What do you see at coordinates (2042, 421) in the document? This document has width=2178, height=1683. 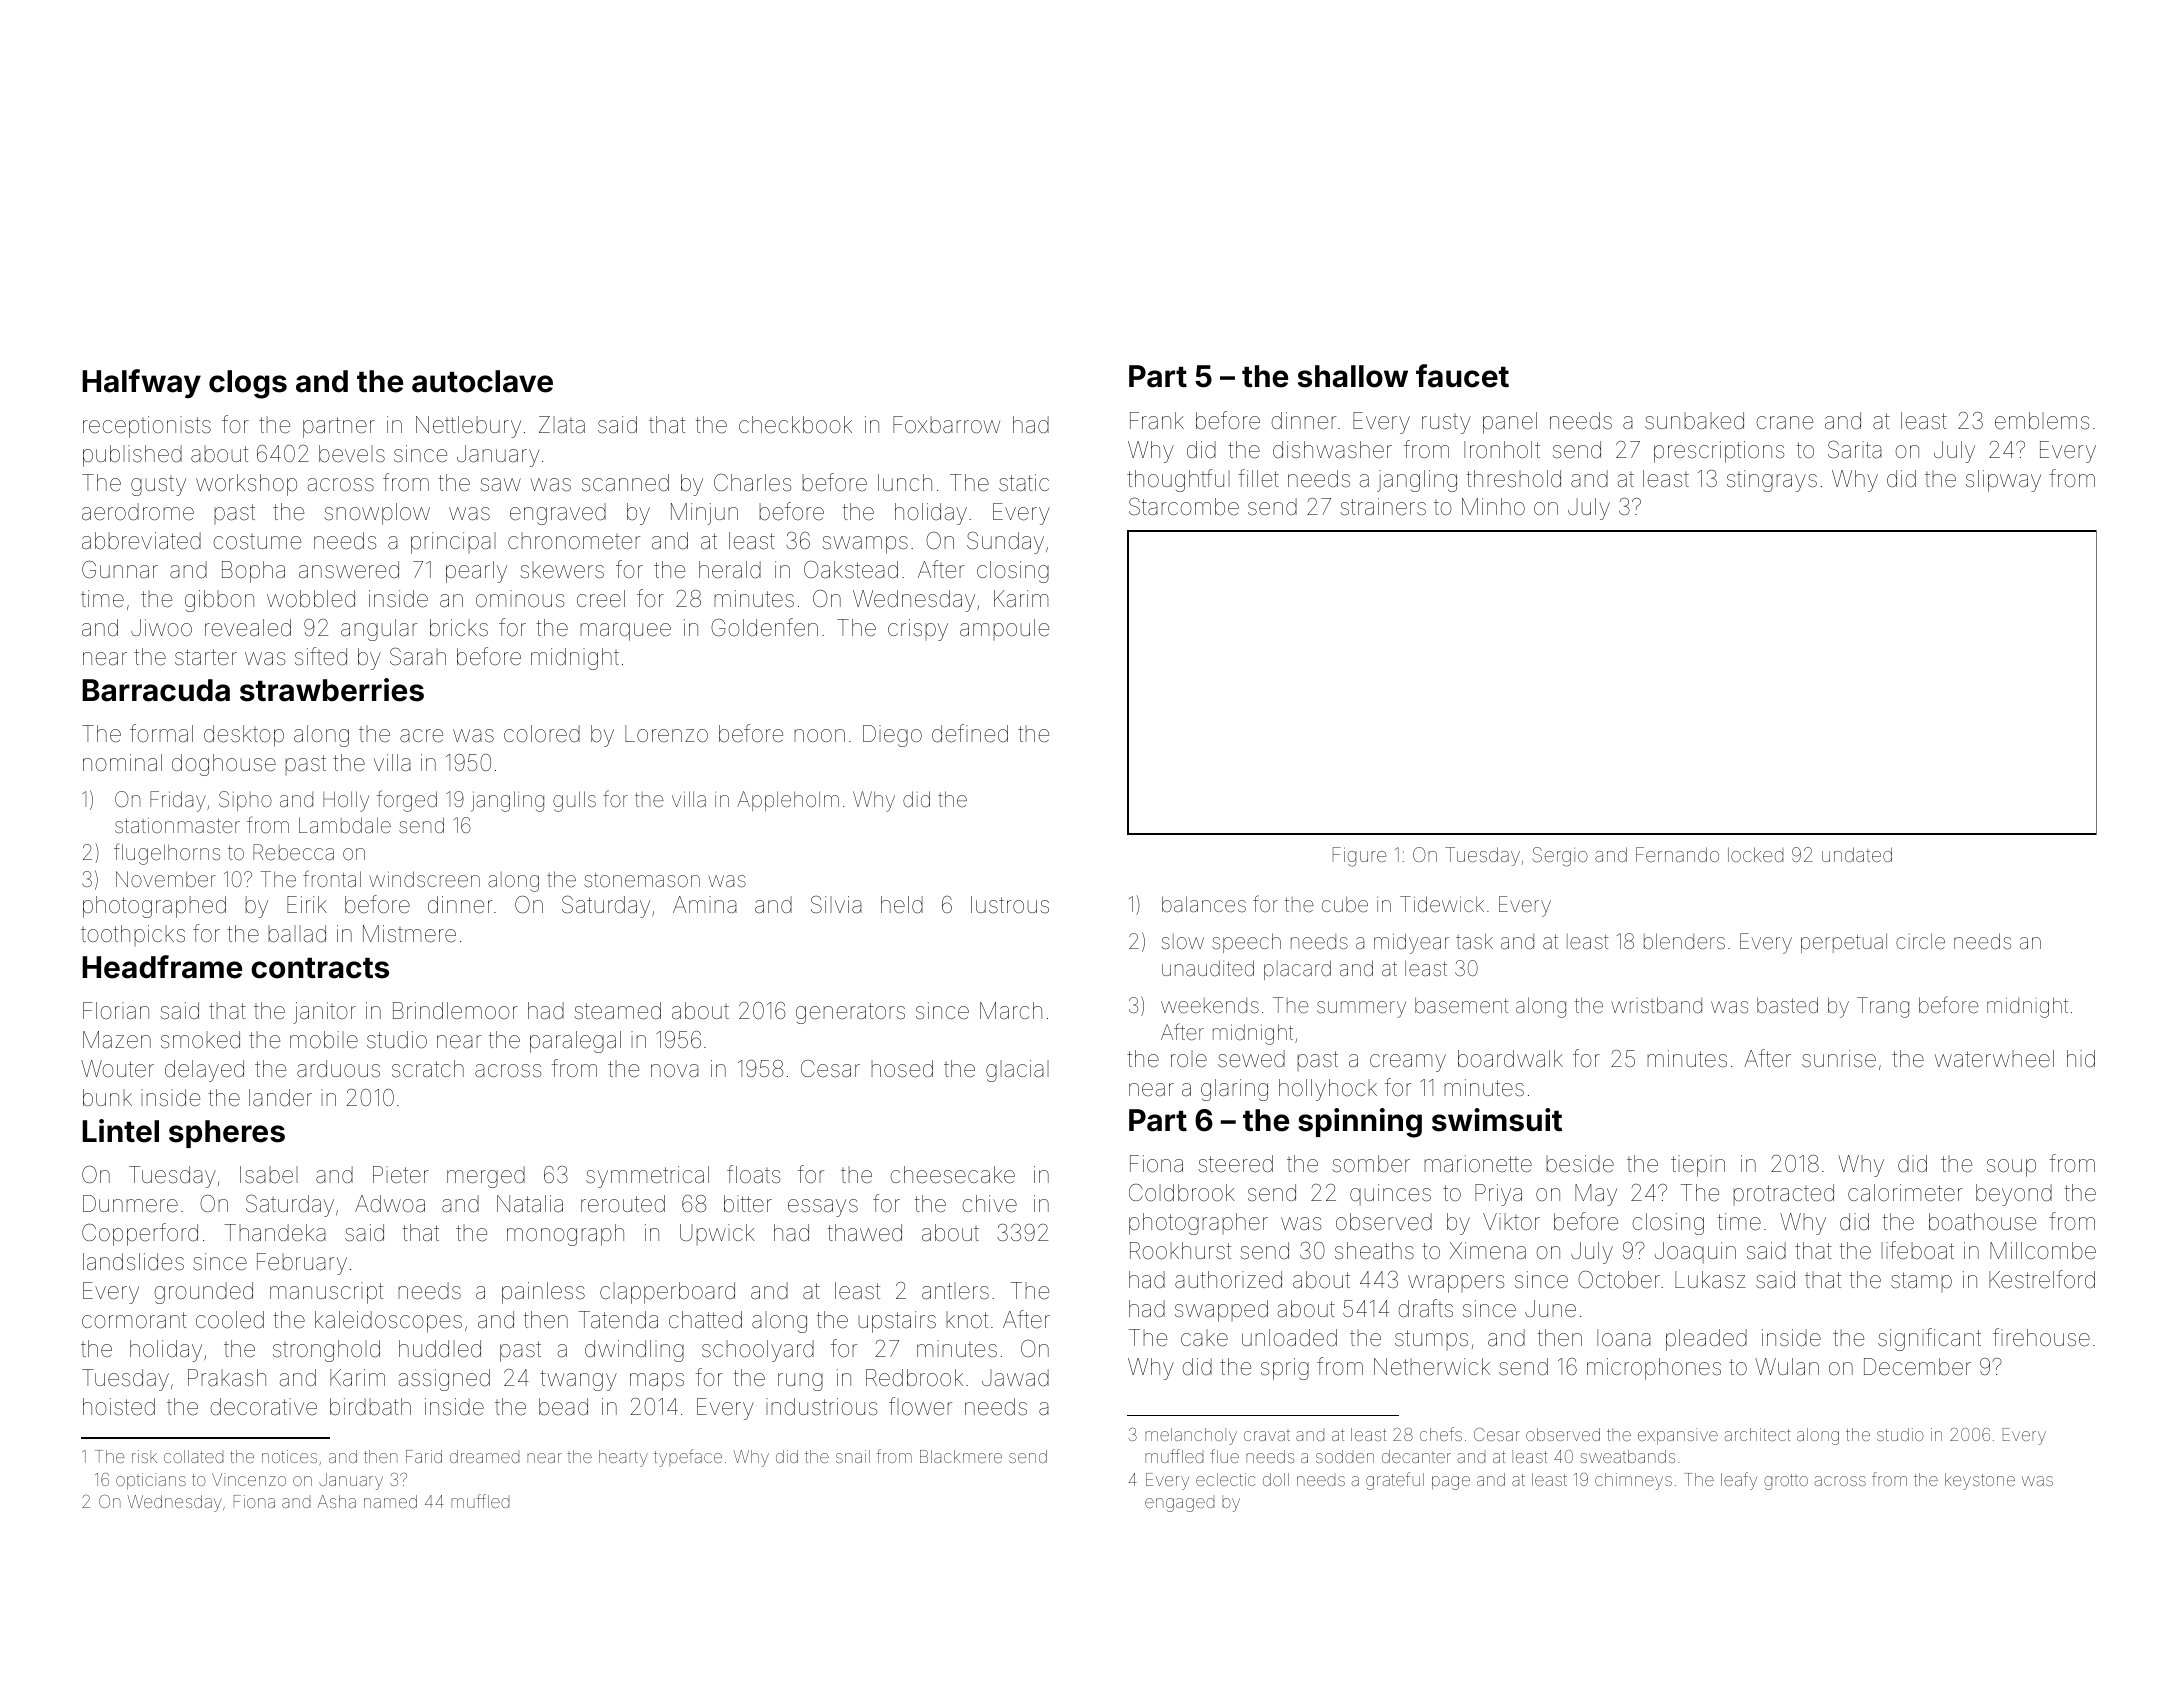 I see `emblems` at bounding box center [2042, 421].
